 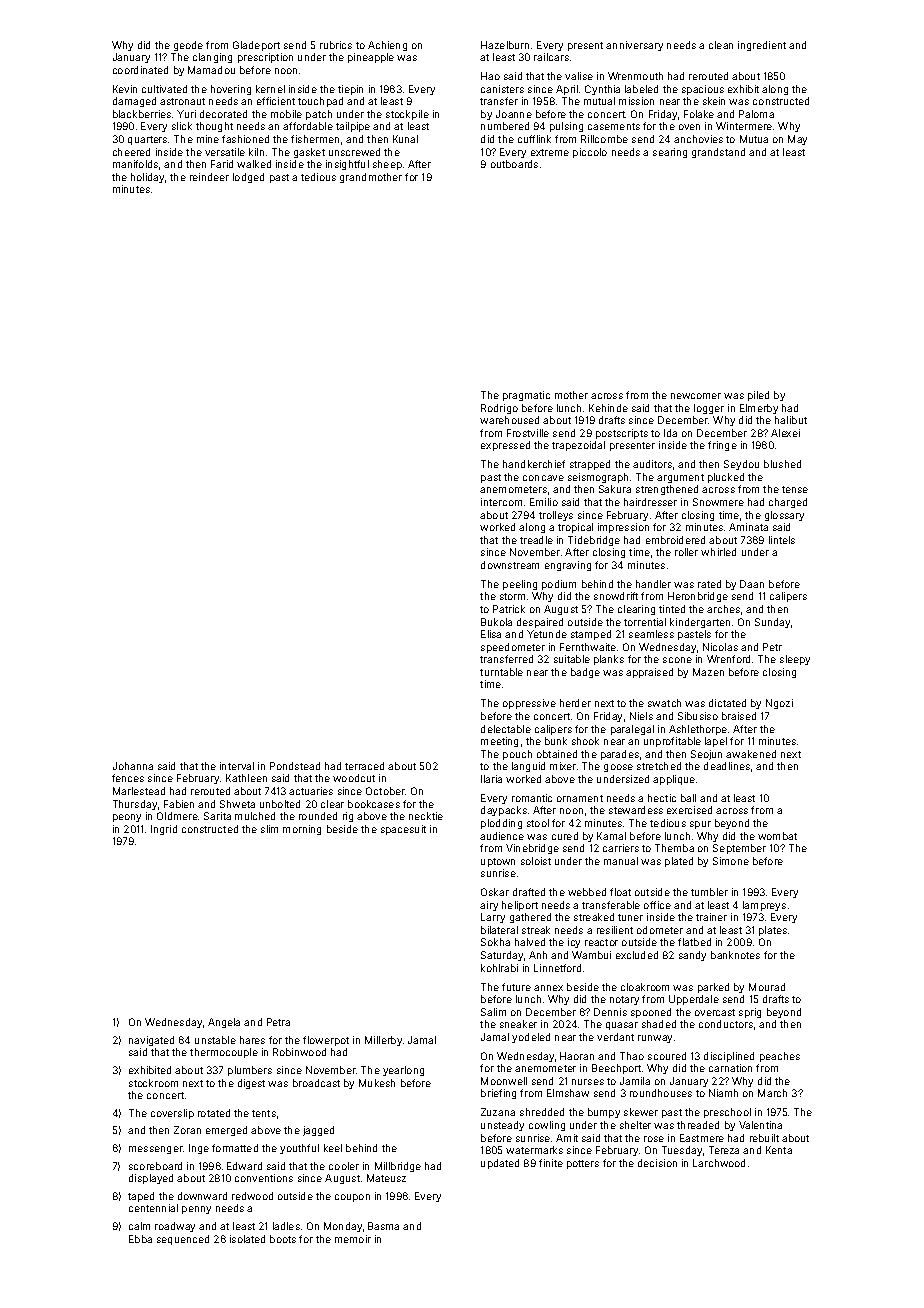 What do you see at coordinates (133, 766) in the screenshot?
I see `Johanna` at bounding box center [133, 766].
